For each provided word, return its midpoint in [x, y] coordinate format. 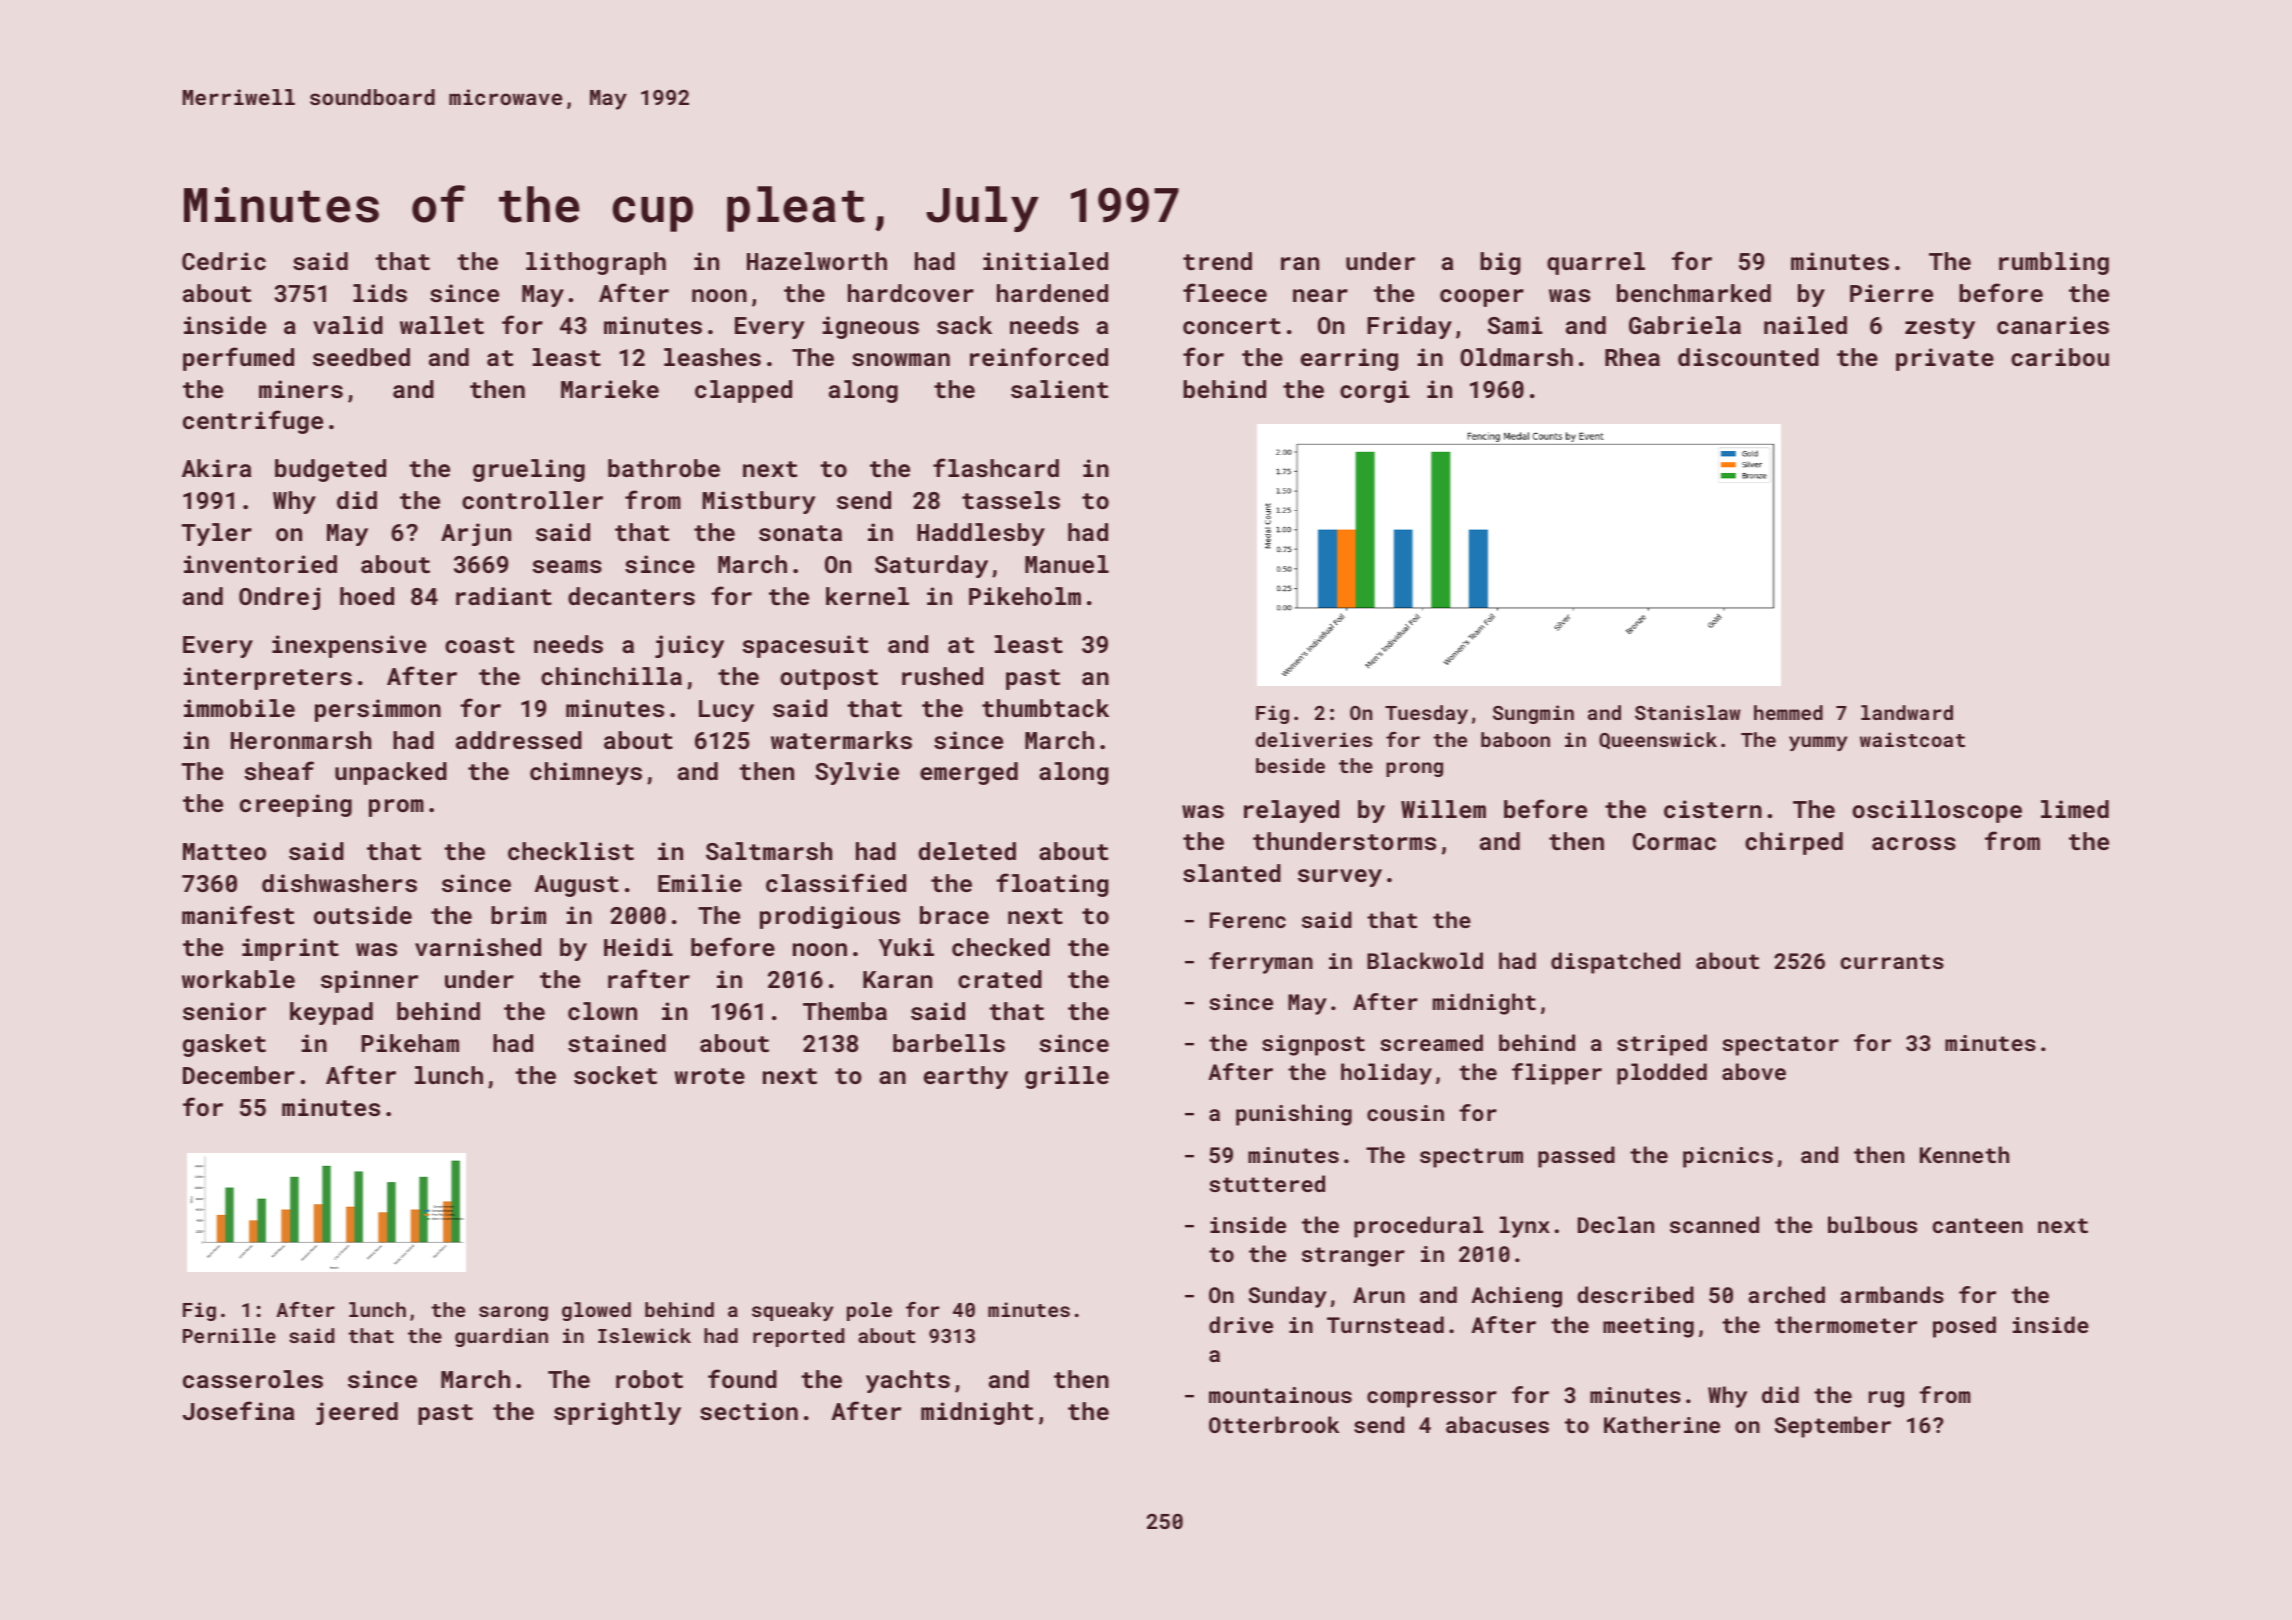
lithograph [596, 263]
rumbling [2054, 263]
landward [1907, 712]
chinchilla [611, 676]
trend [1217, 261]
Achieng [1516, 1297]
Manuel [1067, 564]
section [749, 1411]
